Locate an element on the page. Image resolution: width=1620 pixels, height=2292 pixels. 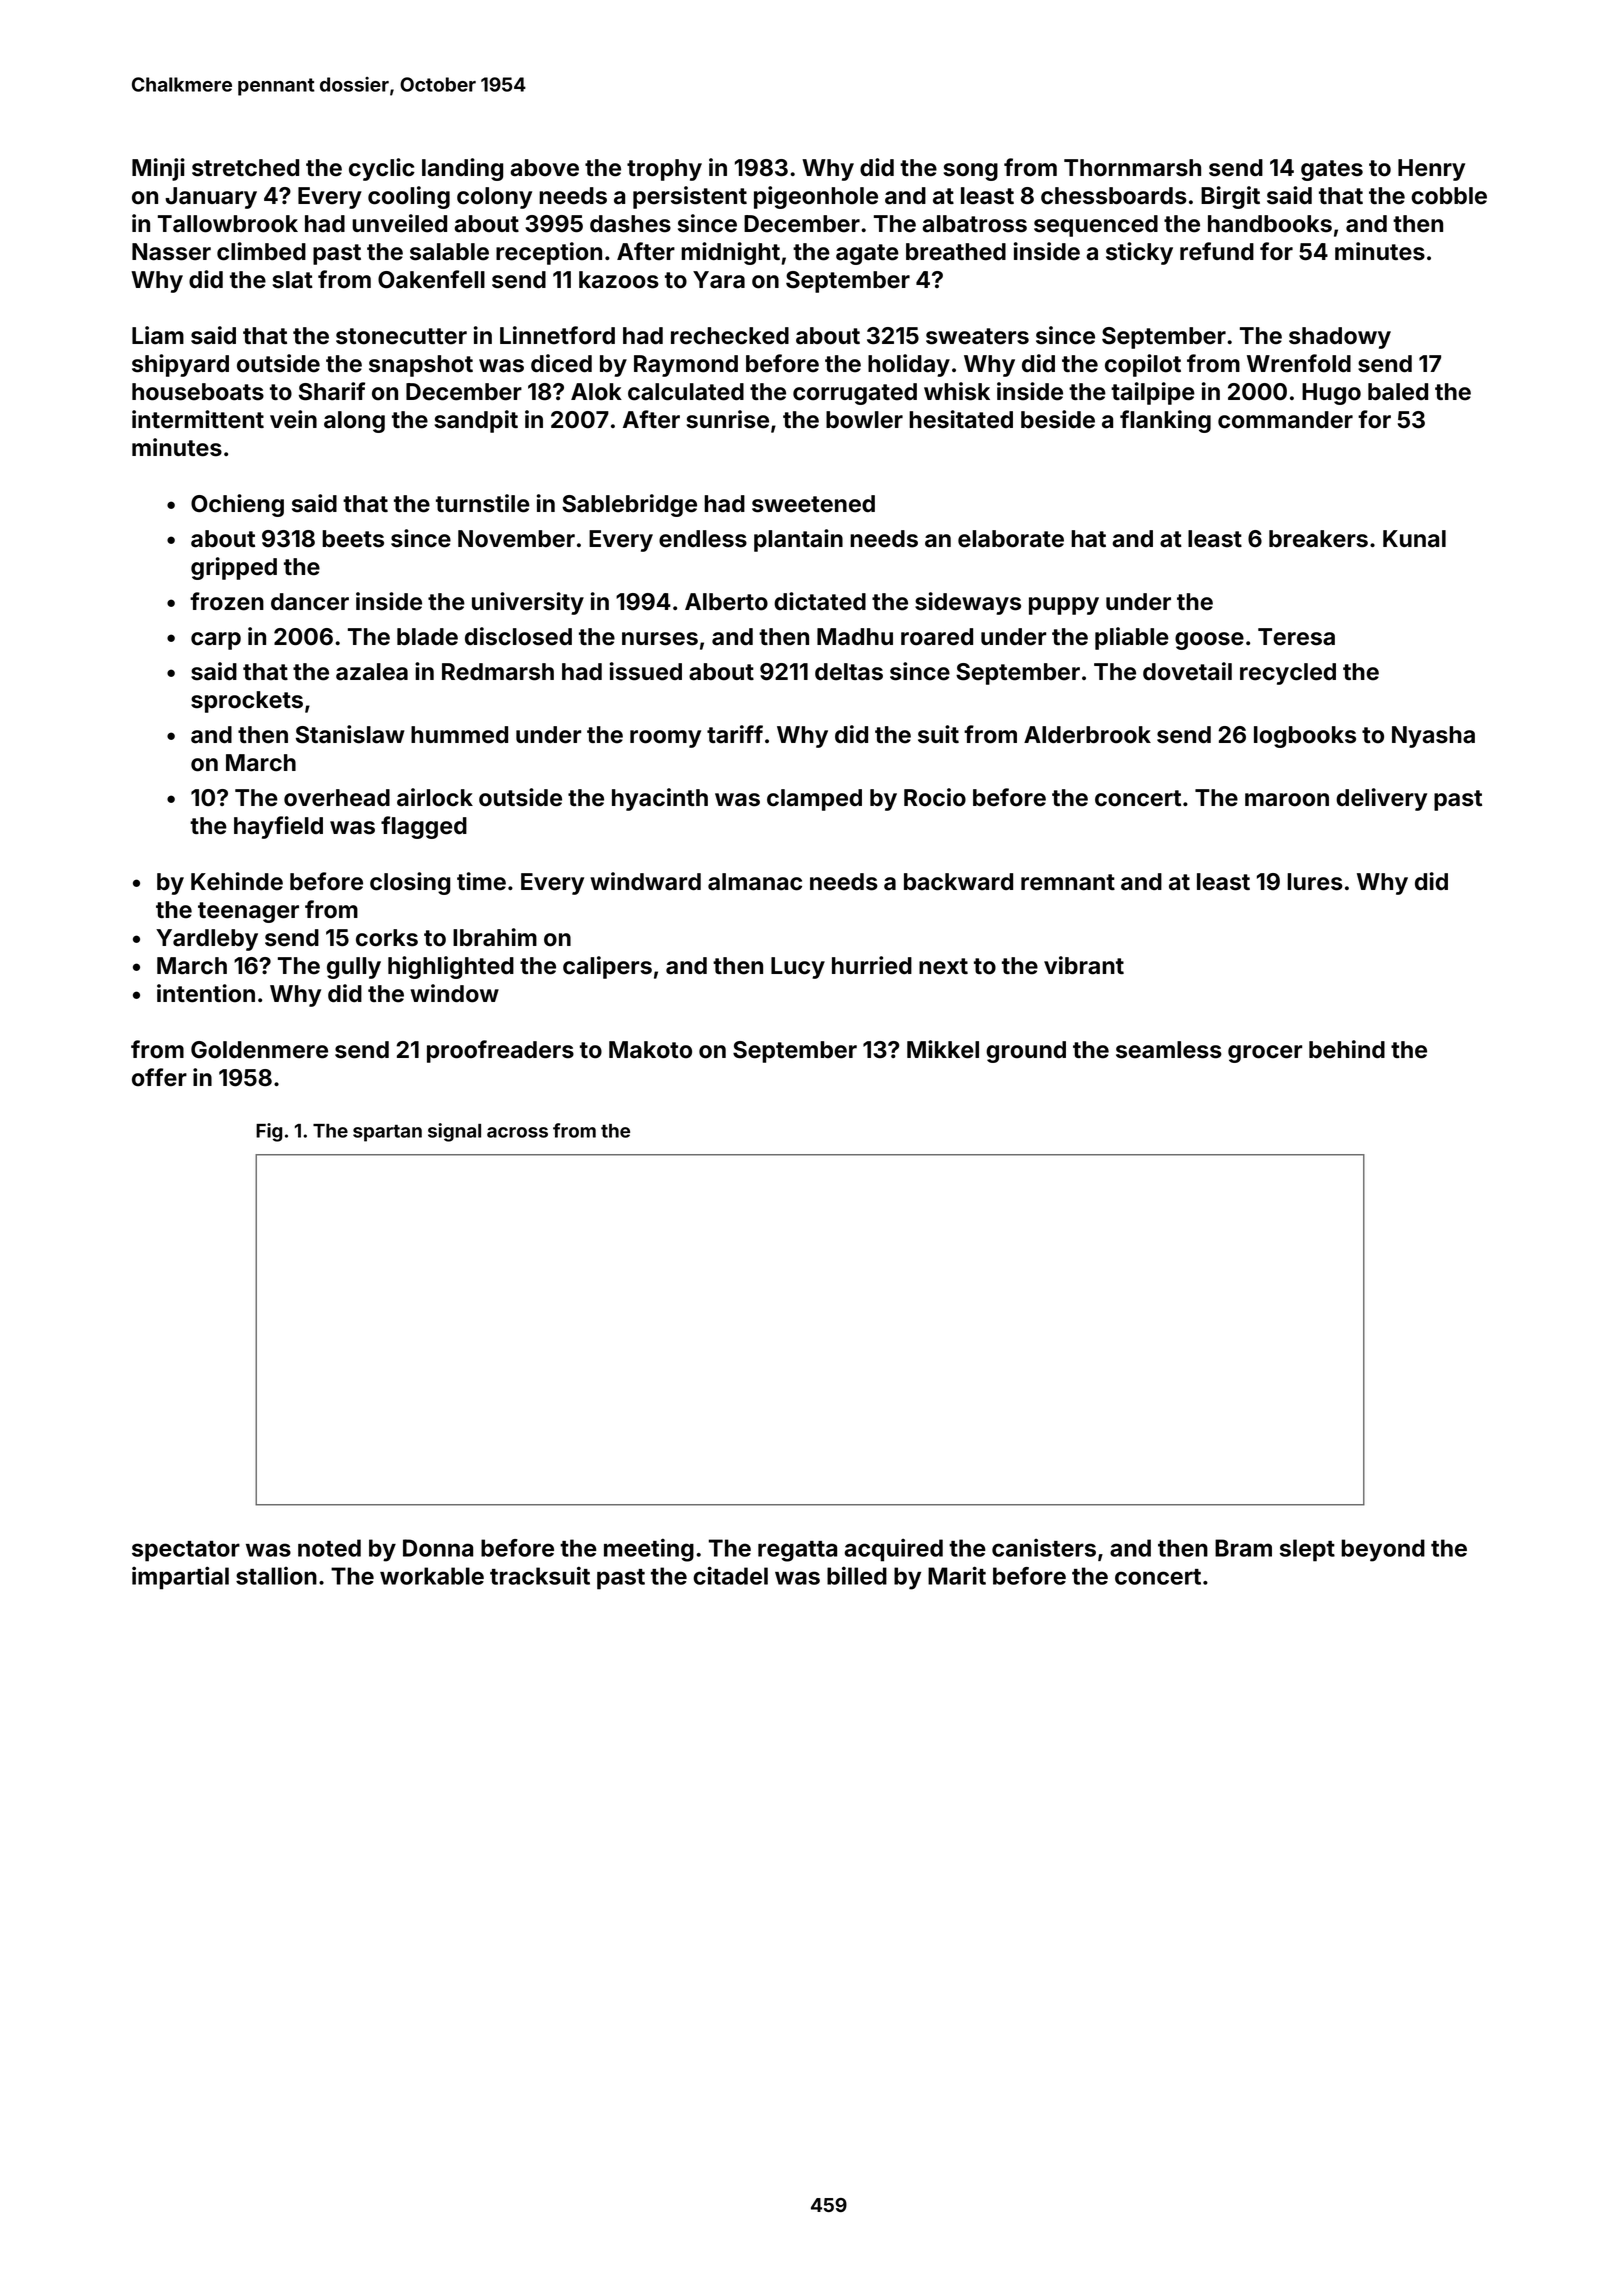
delivery is located at coordinates (1381, 799).
